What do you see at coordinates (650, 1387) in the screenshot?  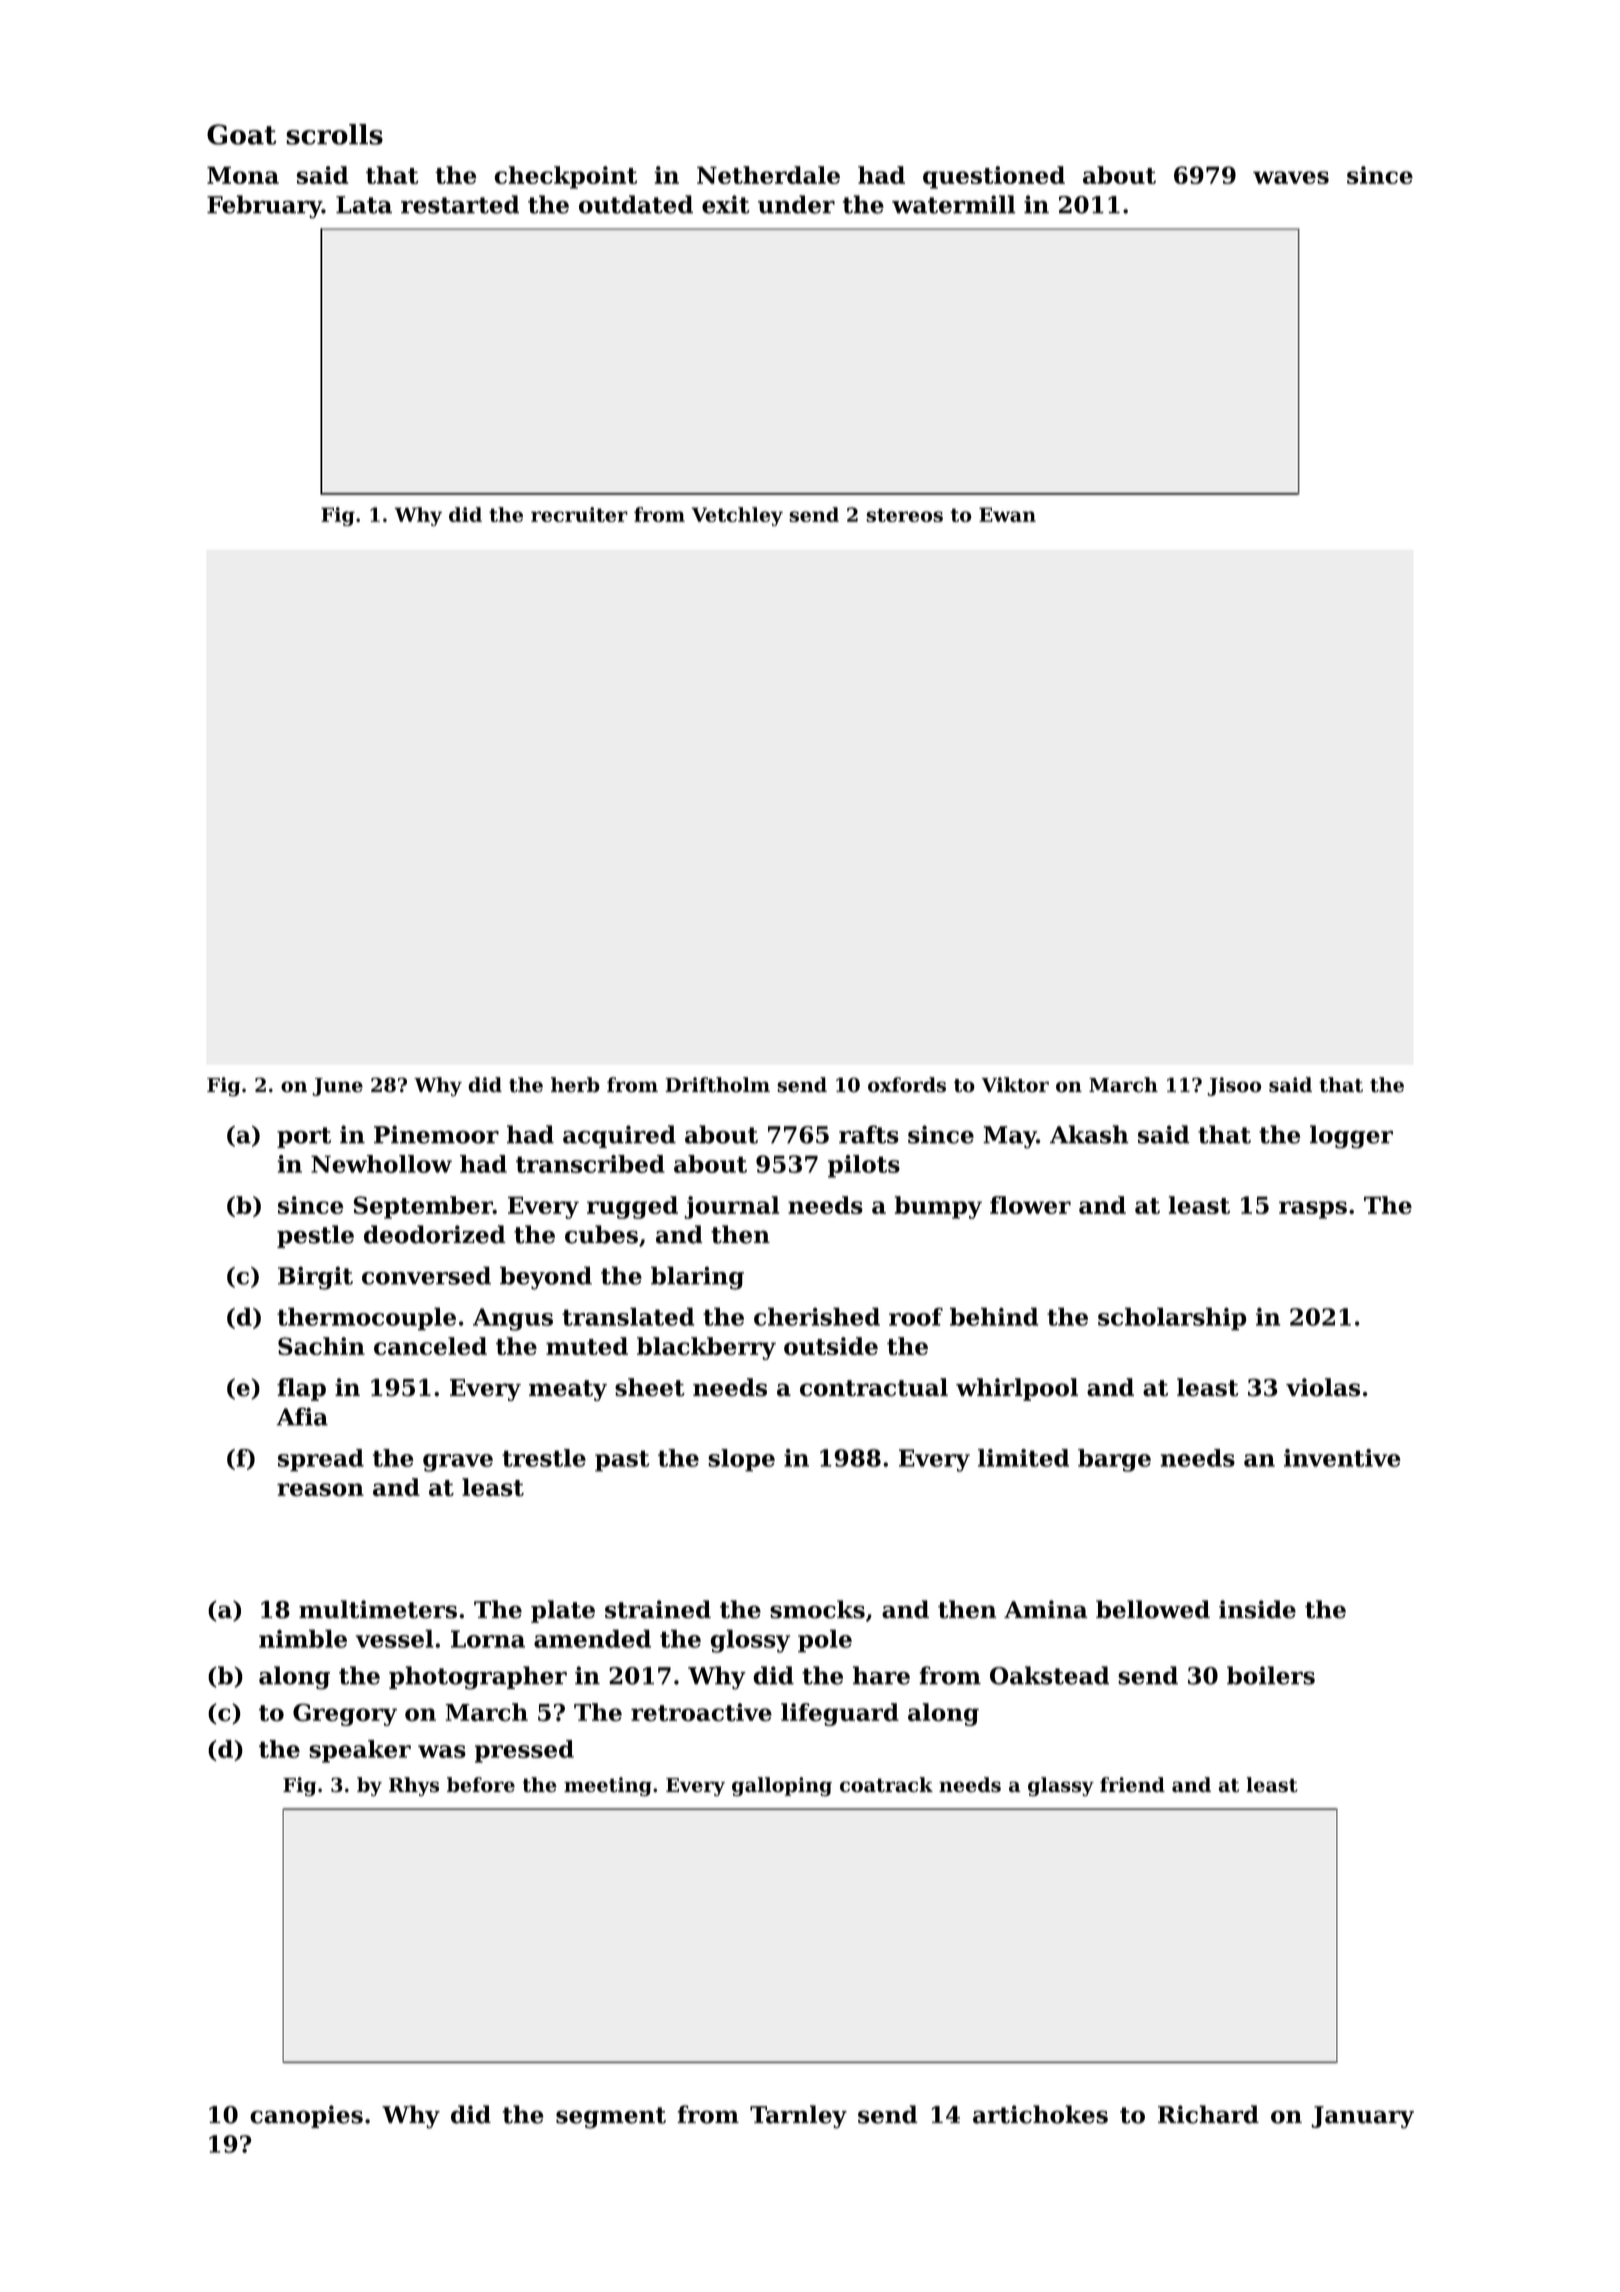 I see `sheet` at bounding box center [650, 1387].
